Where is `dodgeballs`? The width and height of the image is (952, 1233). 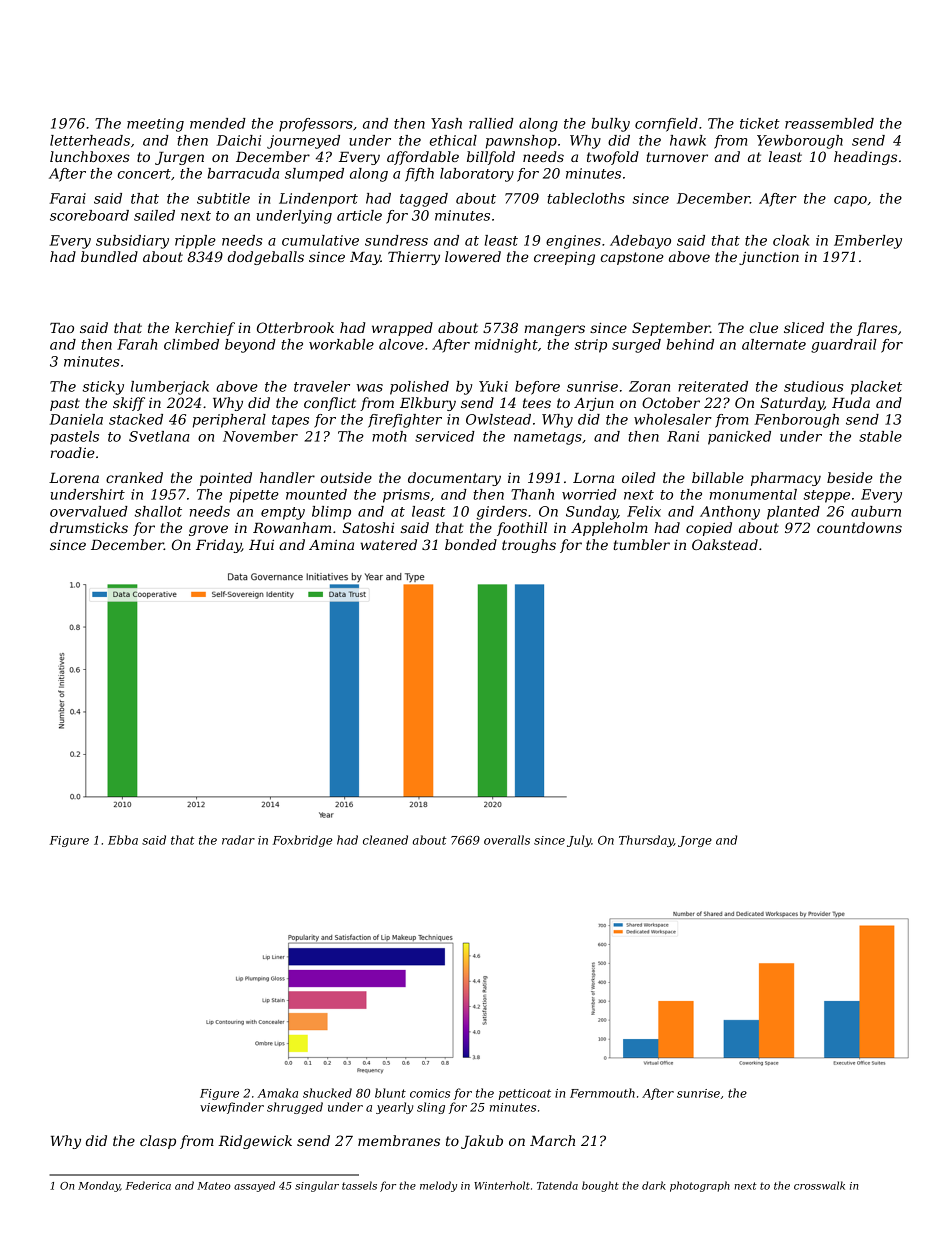 dodgeballs is located at coordinates (266, 258).
